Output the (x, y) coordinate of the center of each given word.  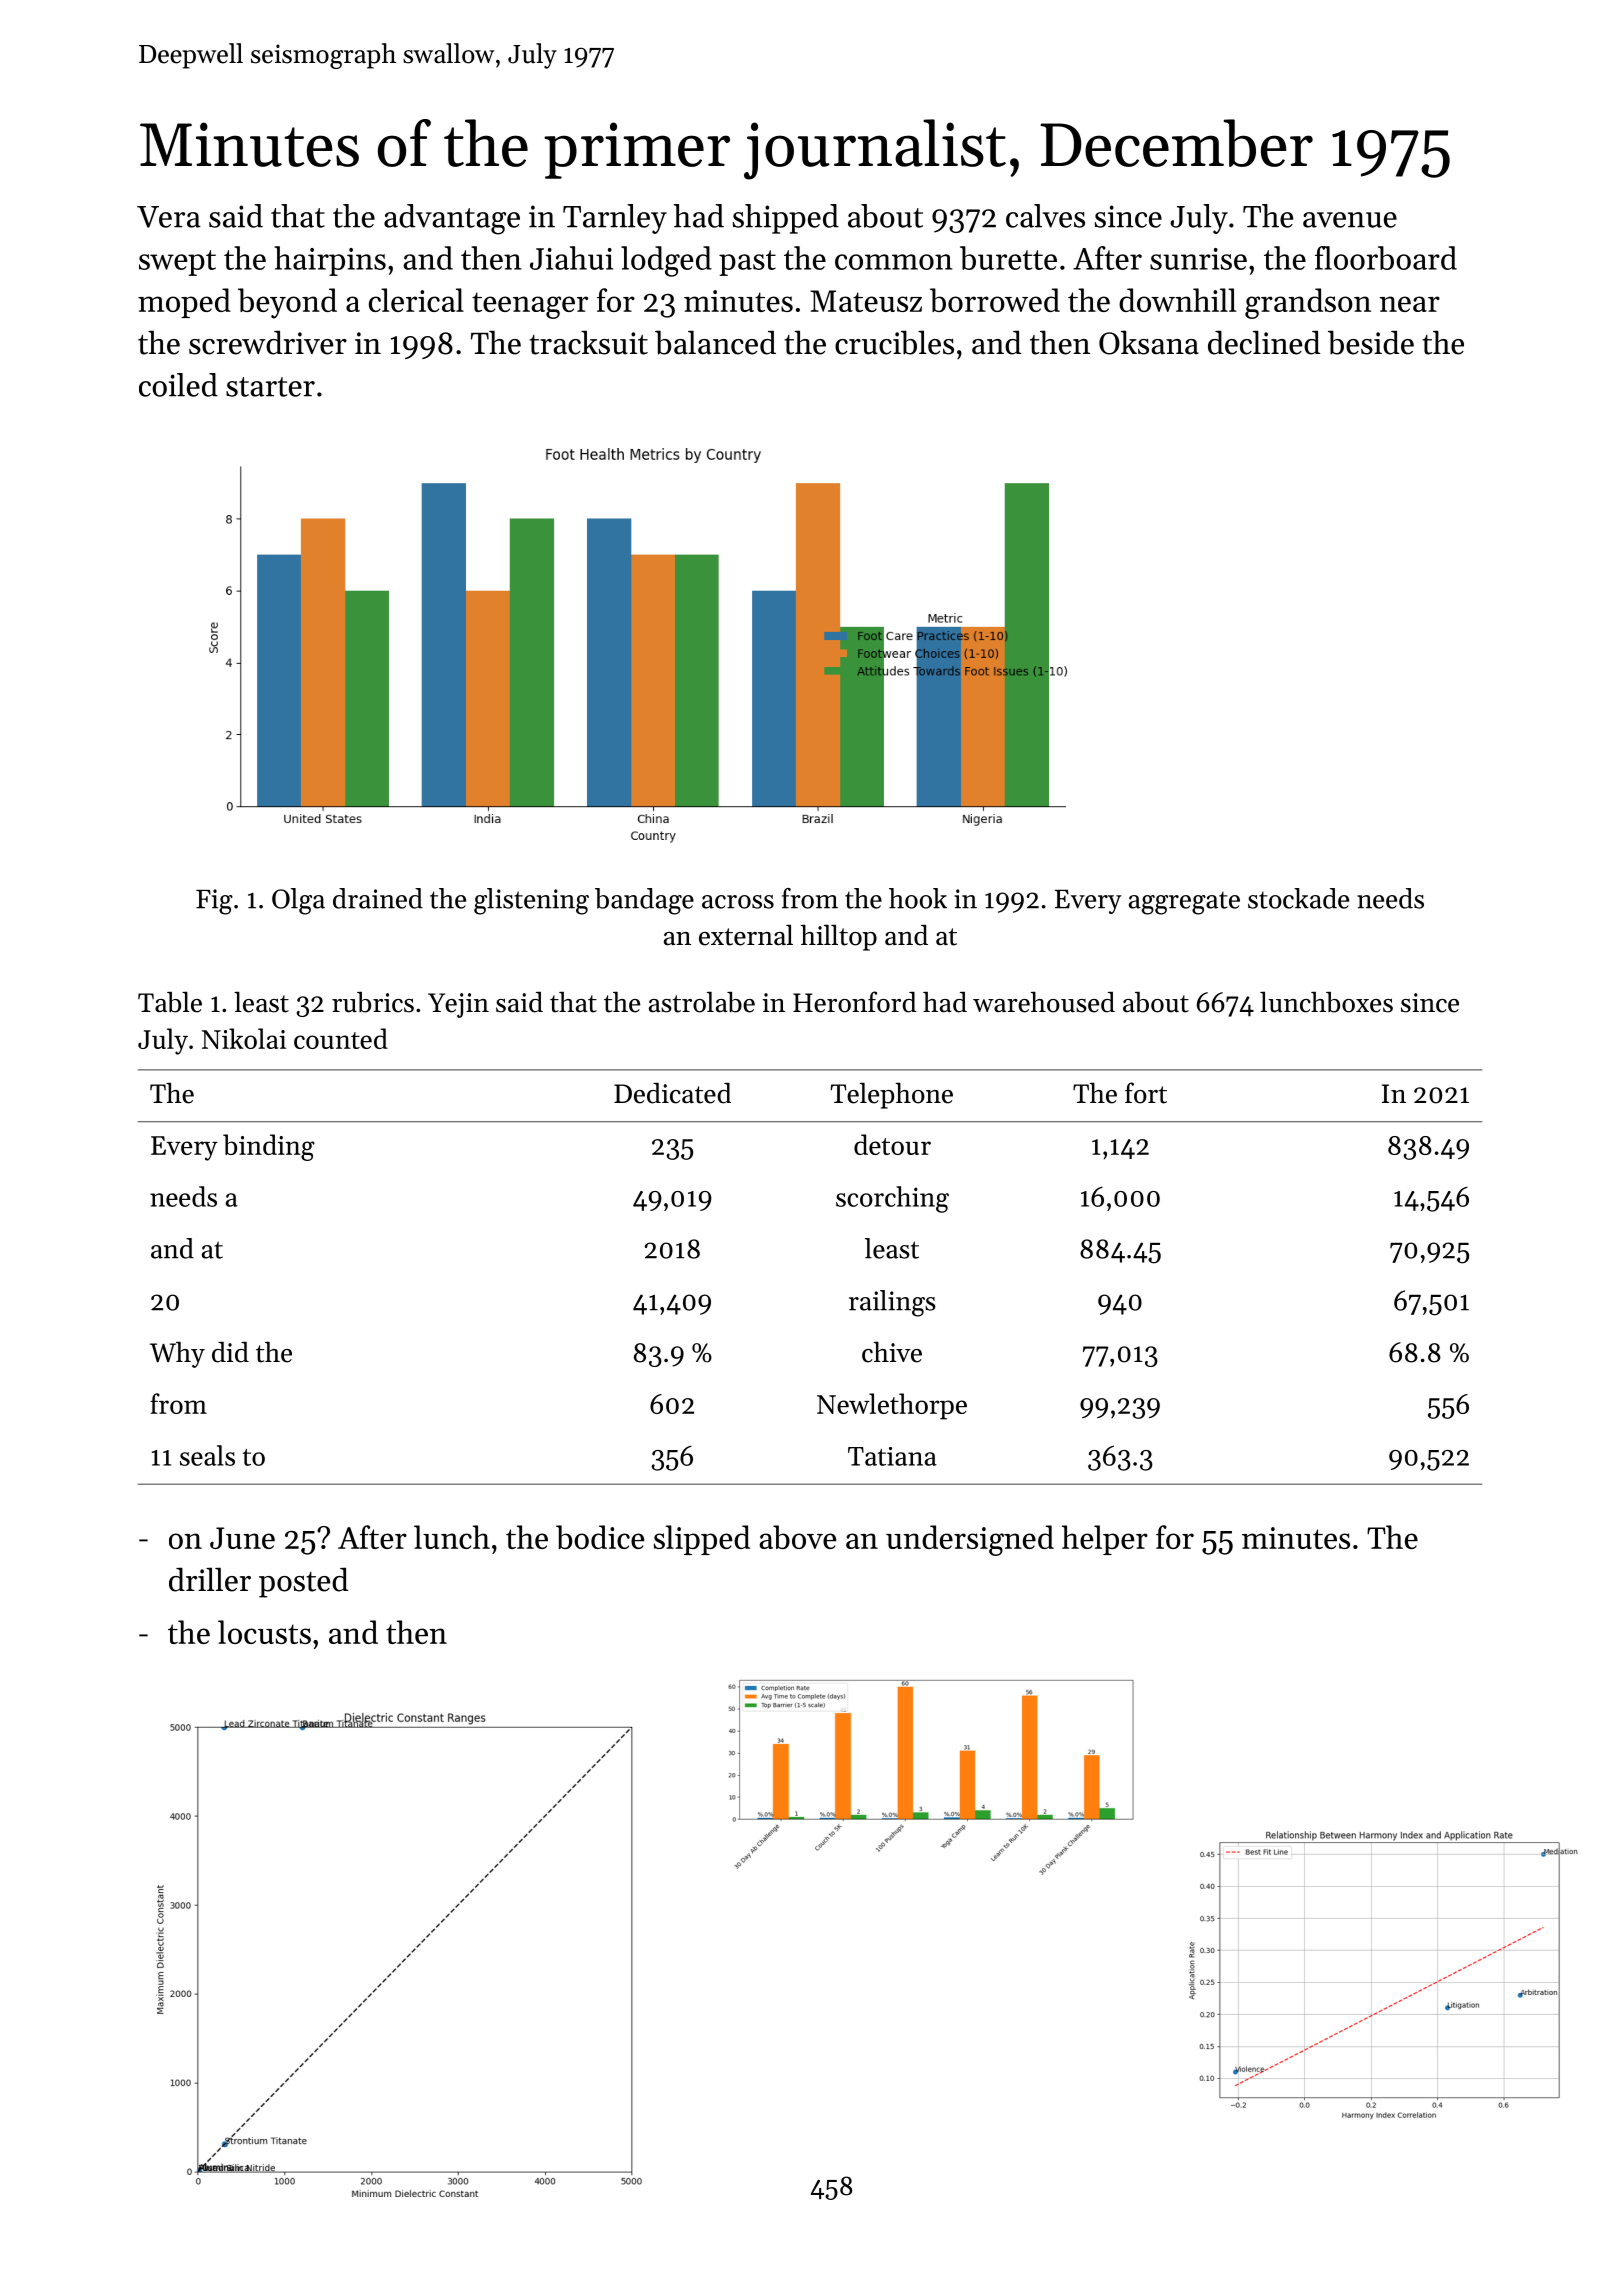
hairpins (330, 261)
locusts (264, 1632)
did (230, 1352)
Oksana (1149, 342)
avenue (1350, 220)
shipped (786, 219)
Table (170, 1002)
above (798, 1537)
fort (1146, 1093)
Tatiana (892, 1456)
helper (1105, 1540)
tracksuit (588, 342)
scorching (892, 1199)
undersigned (970, 1540)
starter (270, 387)
